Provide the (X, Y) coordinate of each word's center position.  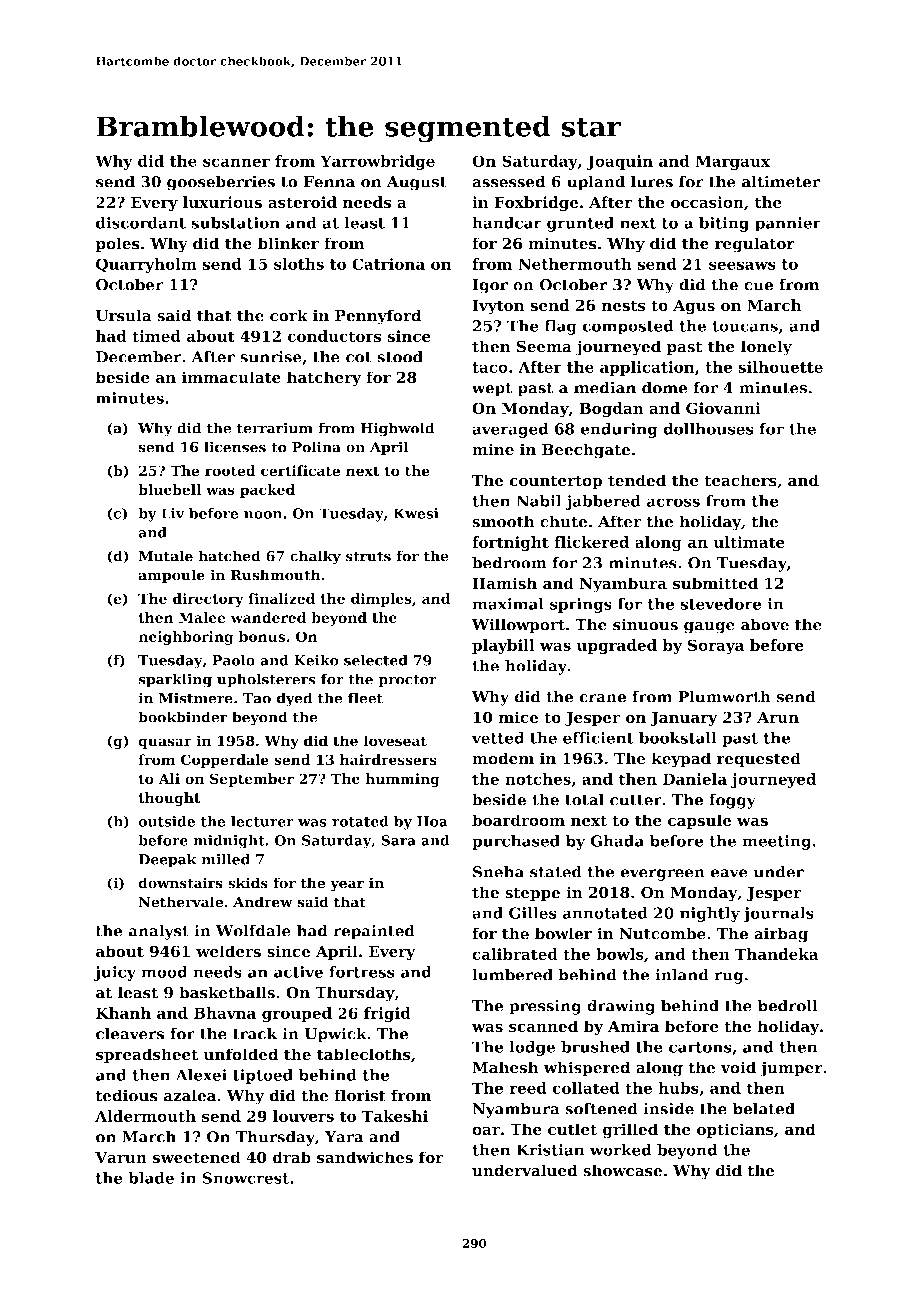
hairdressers (388, 759)
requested (759, 760)
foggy (732, 801)
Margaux (733, 162)
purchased (516, 842)
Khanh (123, 1013)
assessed (508, 181)
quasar (165, 743)
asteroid (302, 202)
